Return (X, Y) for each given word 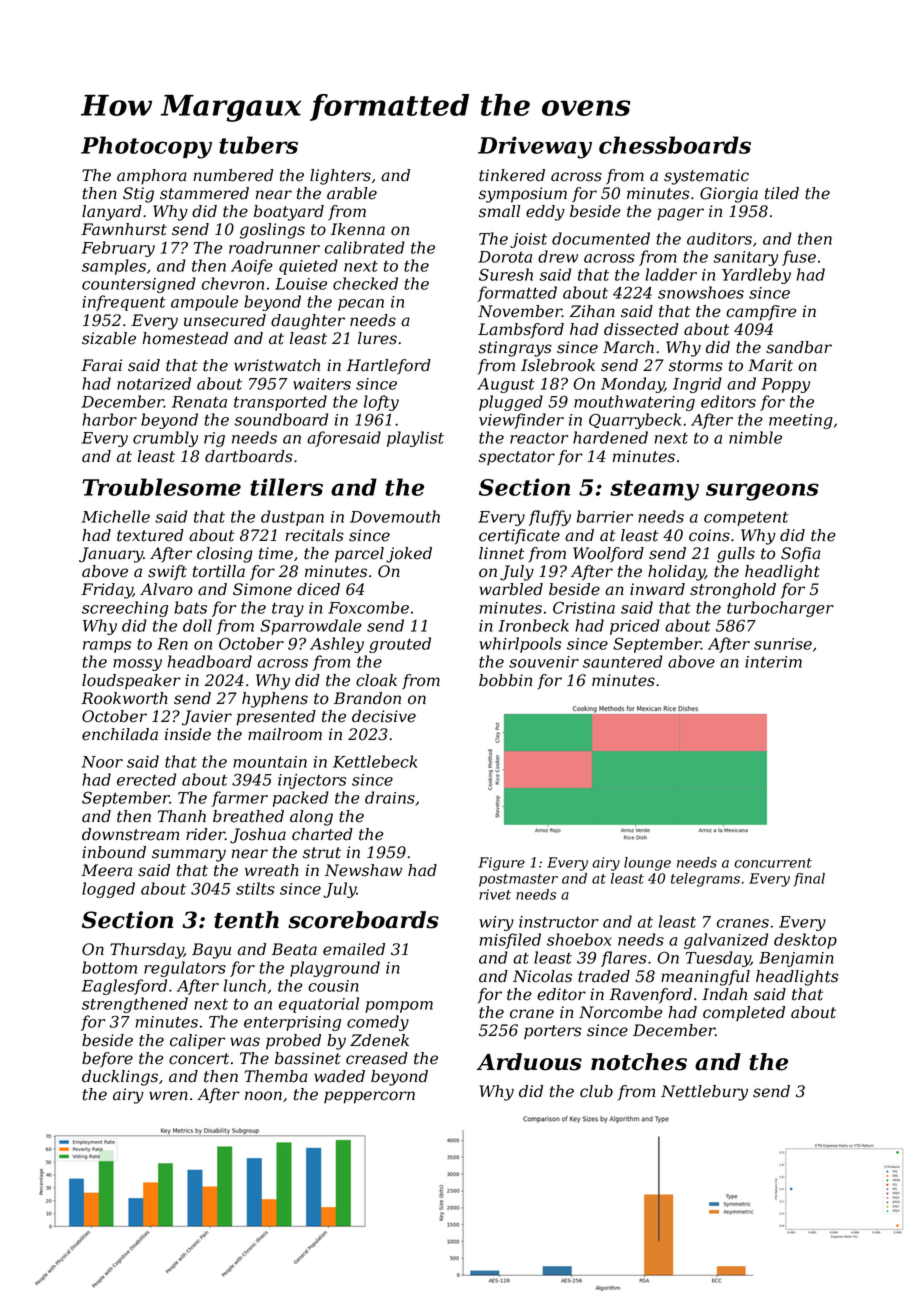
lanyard (112, 213)
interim (773, 662)
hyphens (275, 700)
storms (696, 366)
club (596, 1091)
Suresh (506, 274)
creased (377, 1058)
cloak (376, 680)
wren (168, 1096)
